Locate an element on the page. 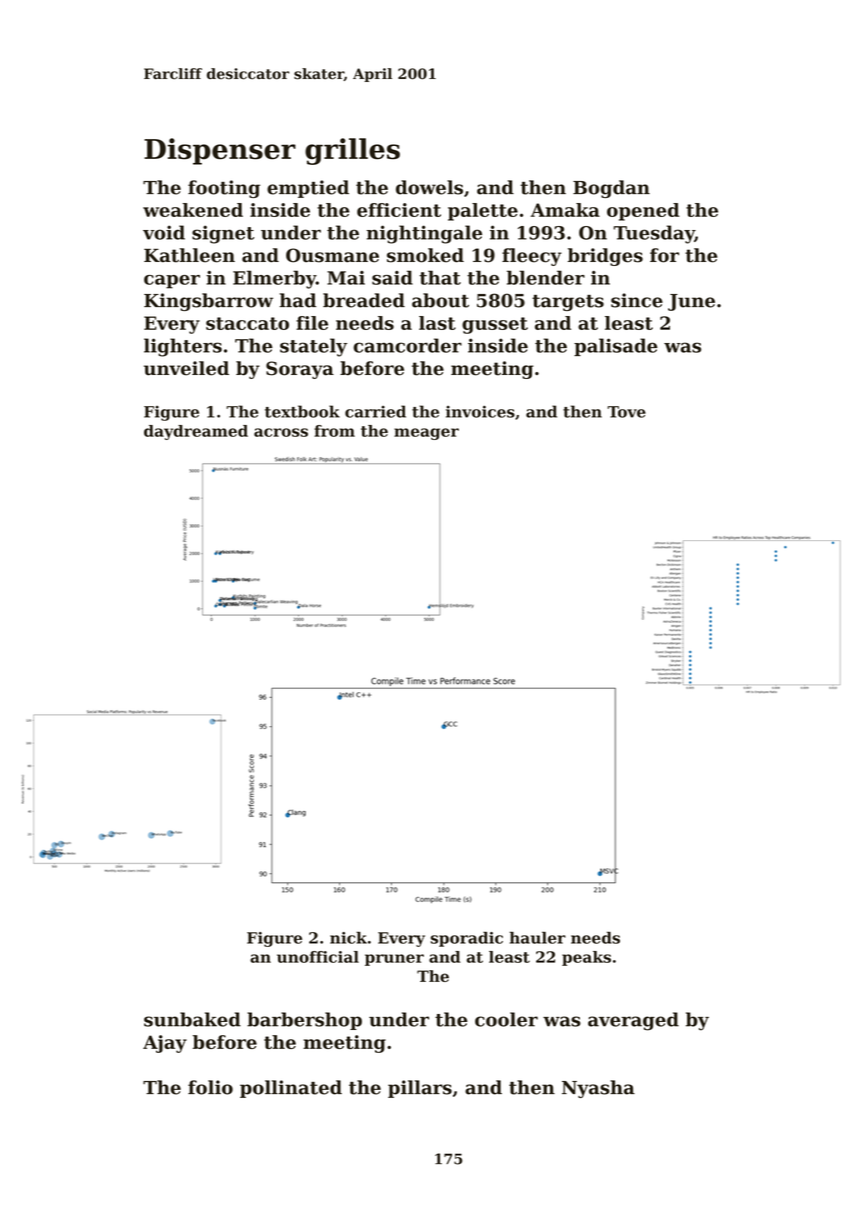  Bogdan is located at coordinates (611, 189).
